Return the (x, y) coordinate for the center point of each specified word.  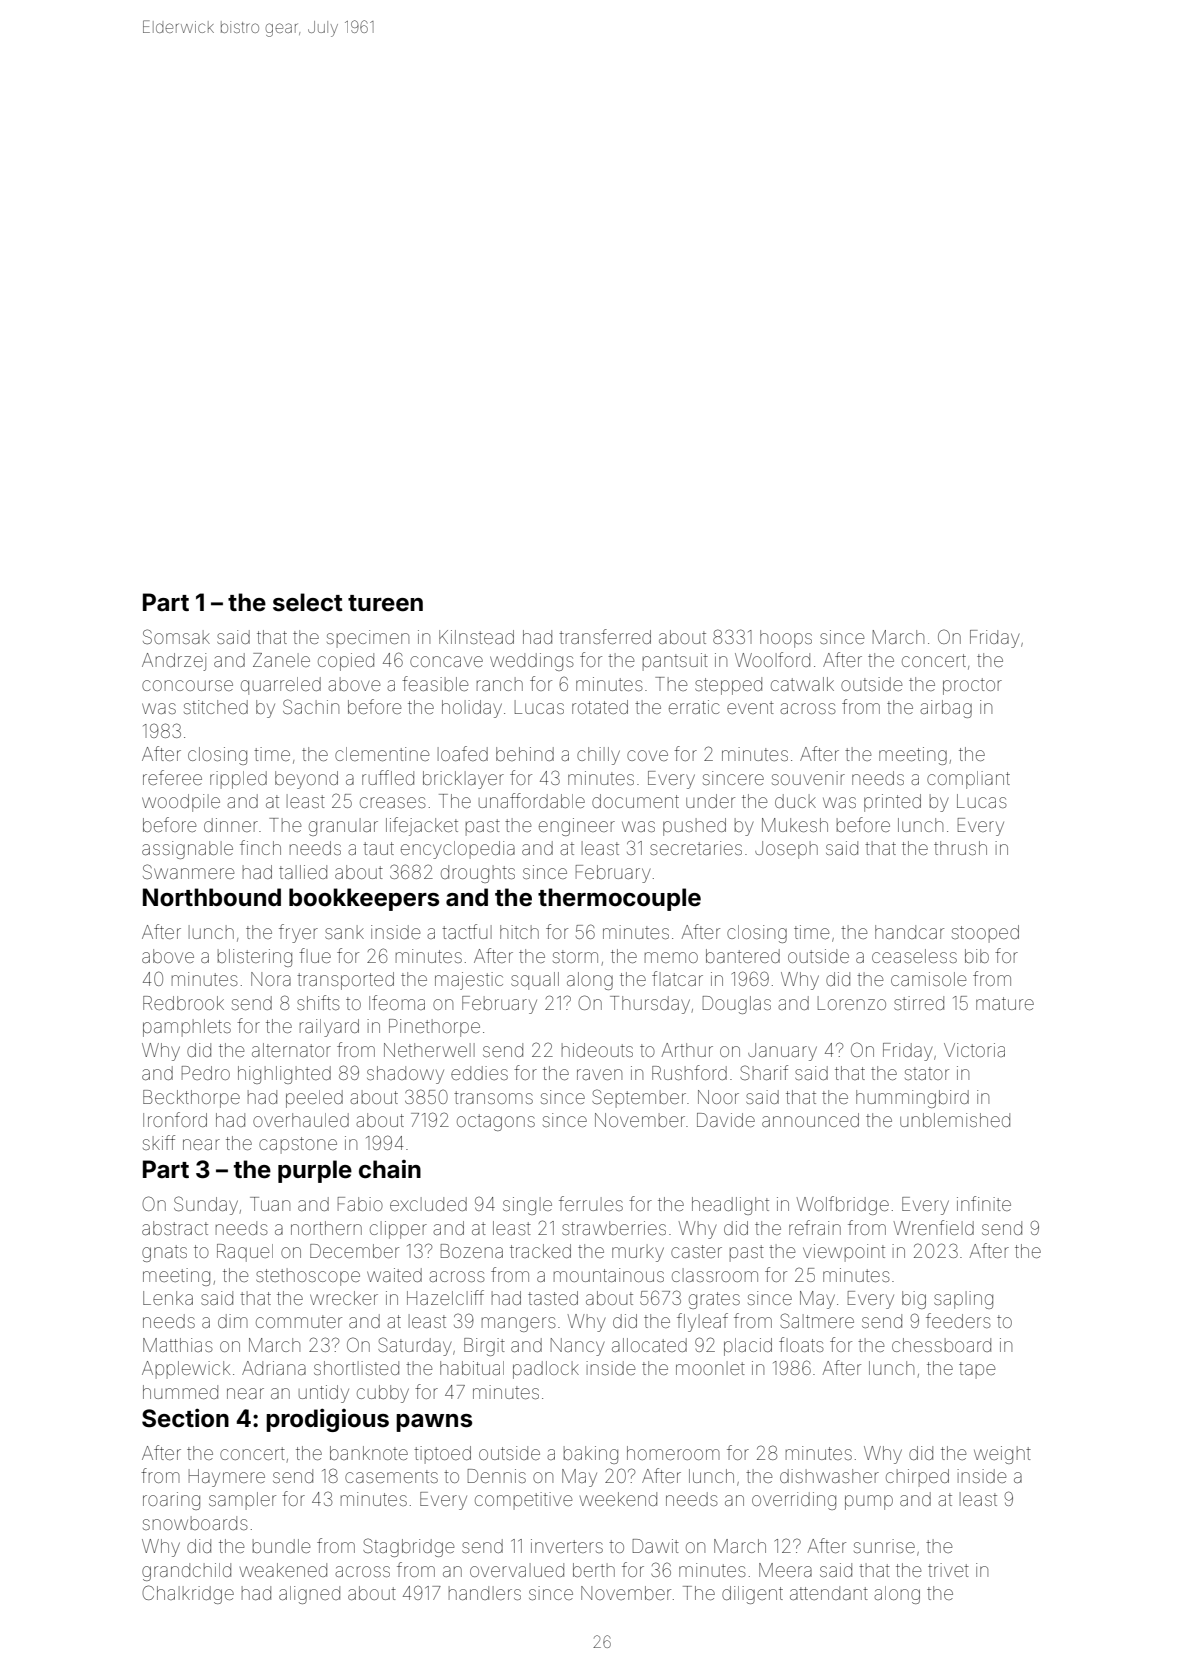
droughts (478, 874)
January (782, 1052)
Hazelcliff (445, 1297)
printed (892, 803)
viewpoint (844, 1253)
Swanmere (188, 871)
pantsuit (675, 662)
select (308, 602)
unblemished (955, 1120)
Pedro (206, 1073)
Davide (726, 1120)
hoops (786, 639)
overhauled (301, 1120)
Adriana (274, 1368)
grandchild (186, 1572)
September (639, 1098)
